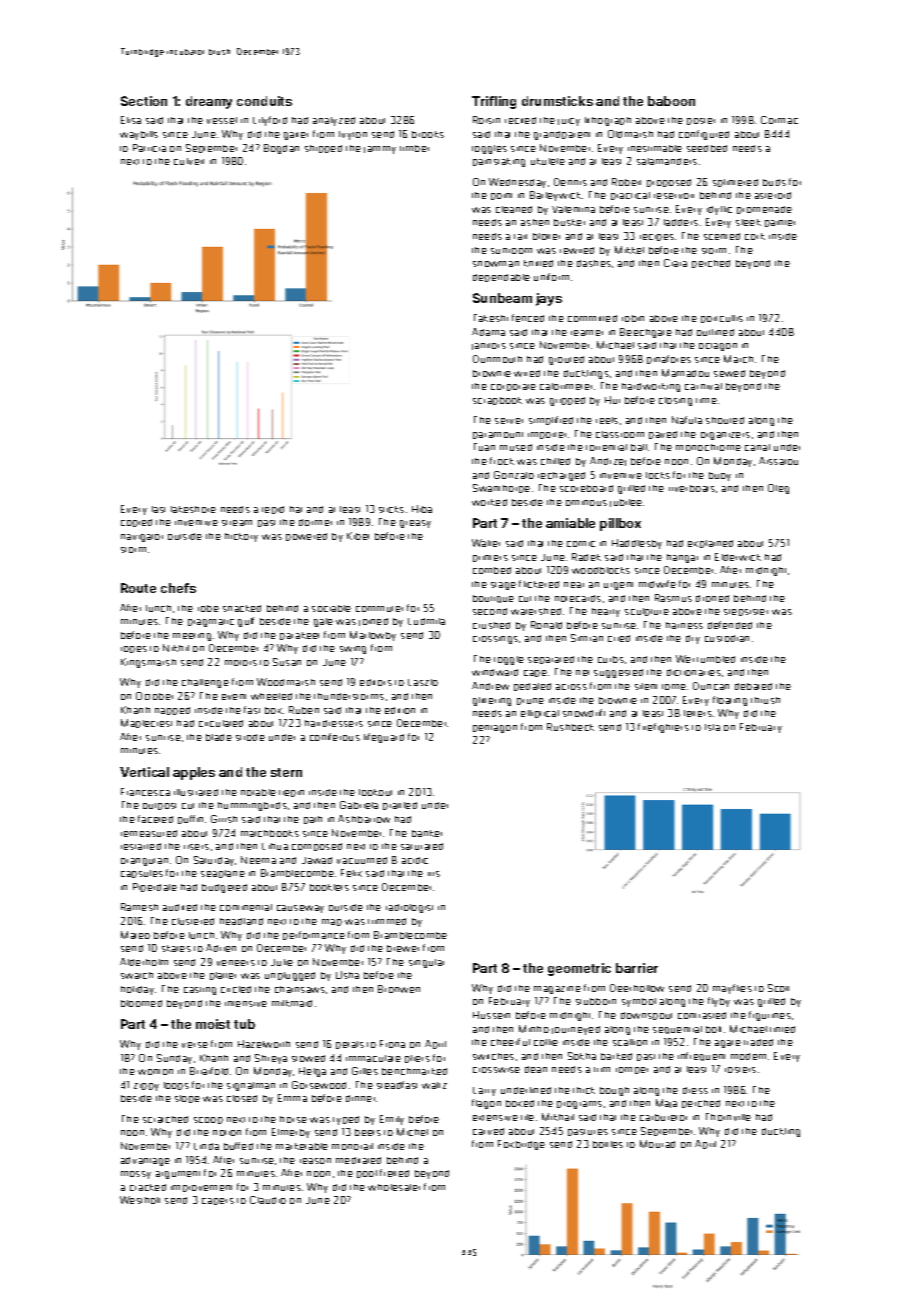  I want to click on dependable, so click(501, 278).
